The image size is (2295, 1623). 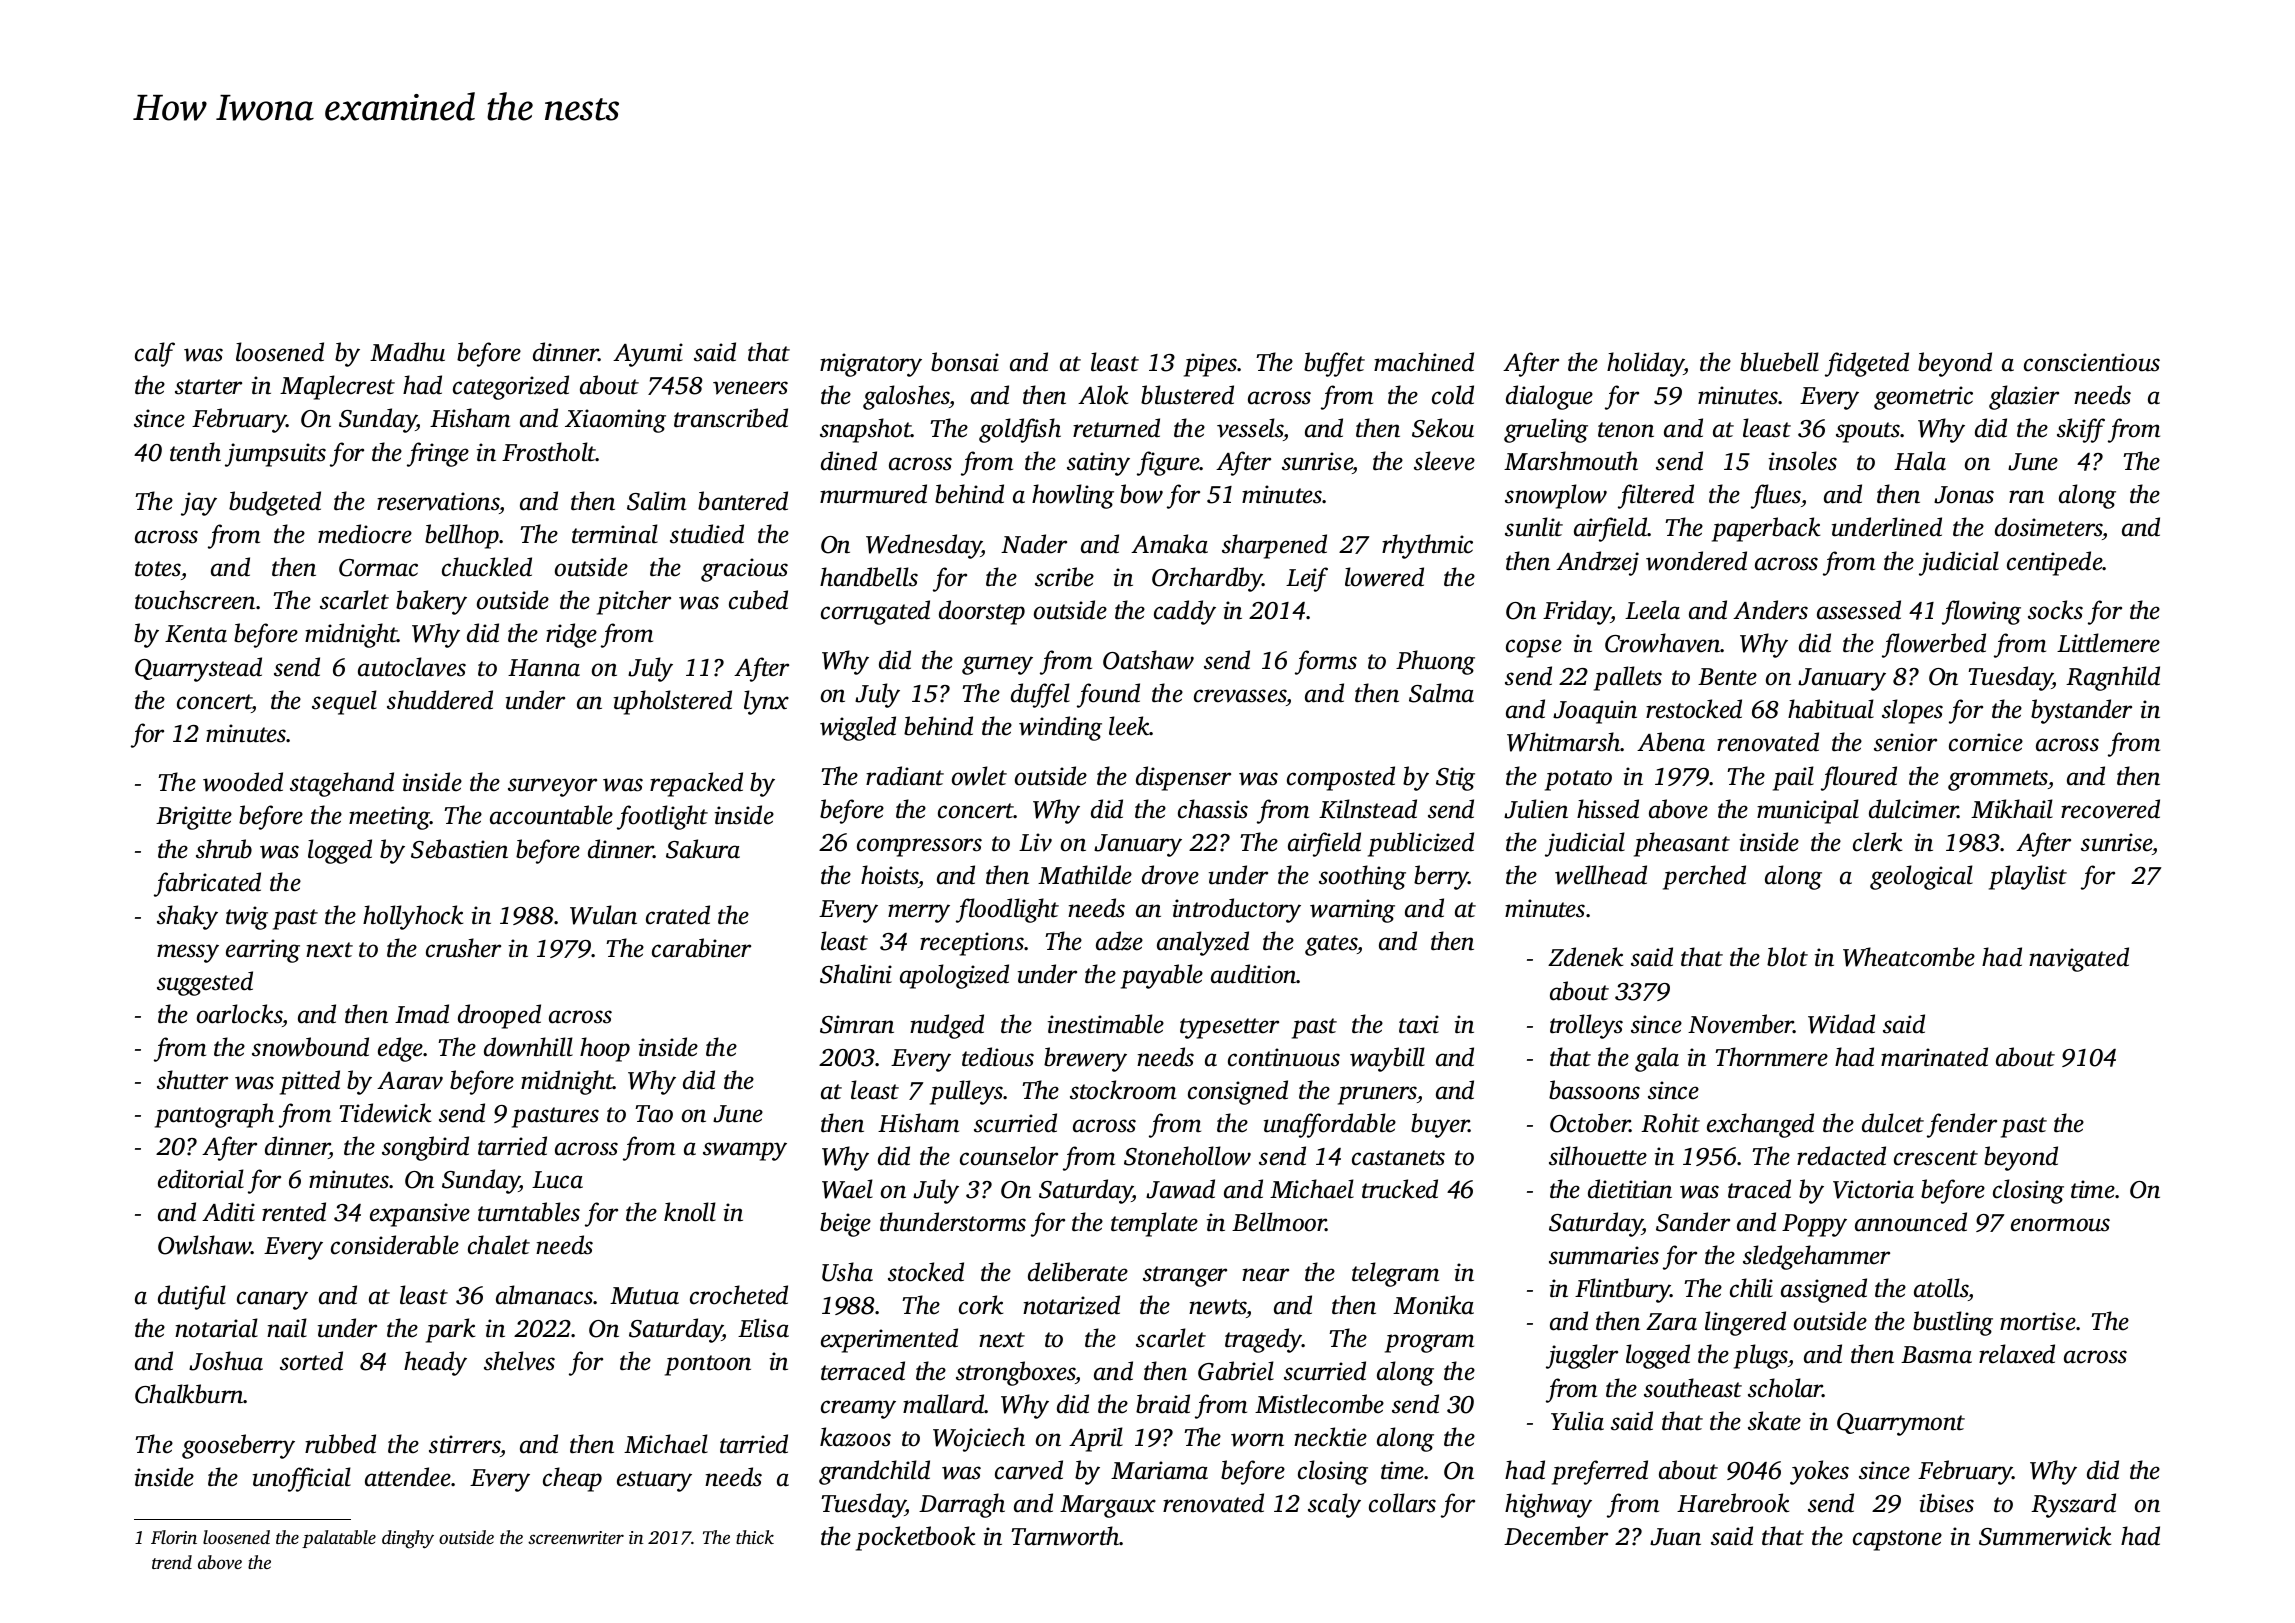 What do you see at coordinates (1148, 660) in the screenshot?
I see `Oatshaw` at bounding box center [1148, 660].
